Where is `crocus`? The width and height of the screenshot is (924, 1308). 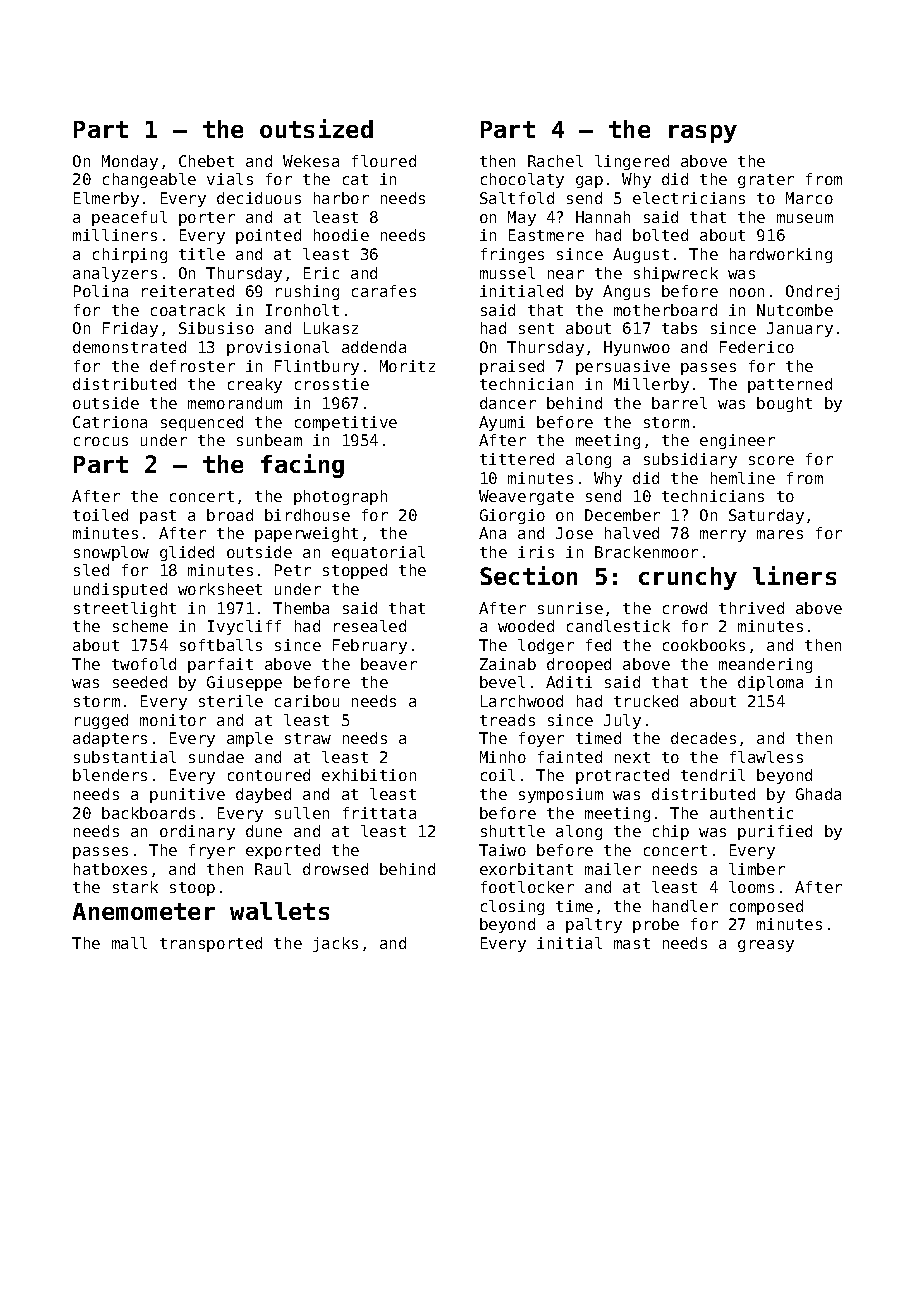
crocus is located at coordinates (101, 441).
